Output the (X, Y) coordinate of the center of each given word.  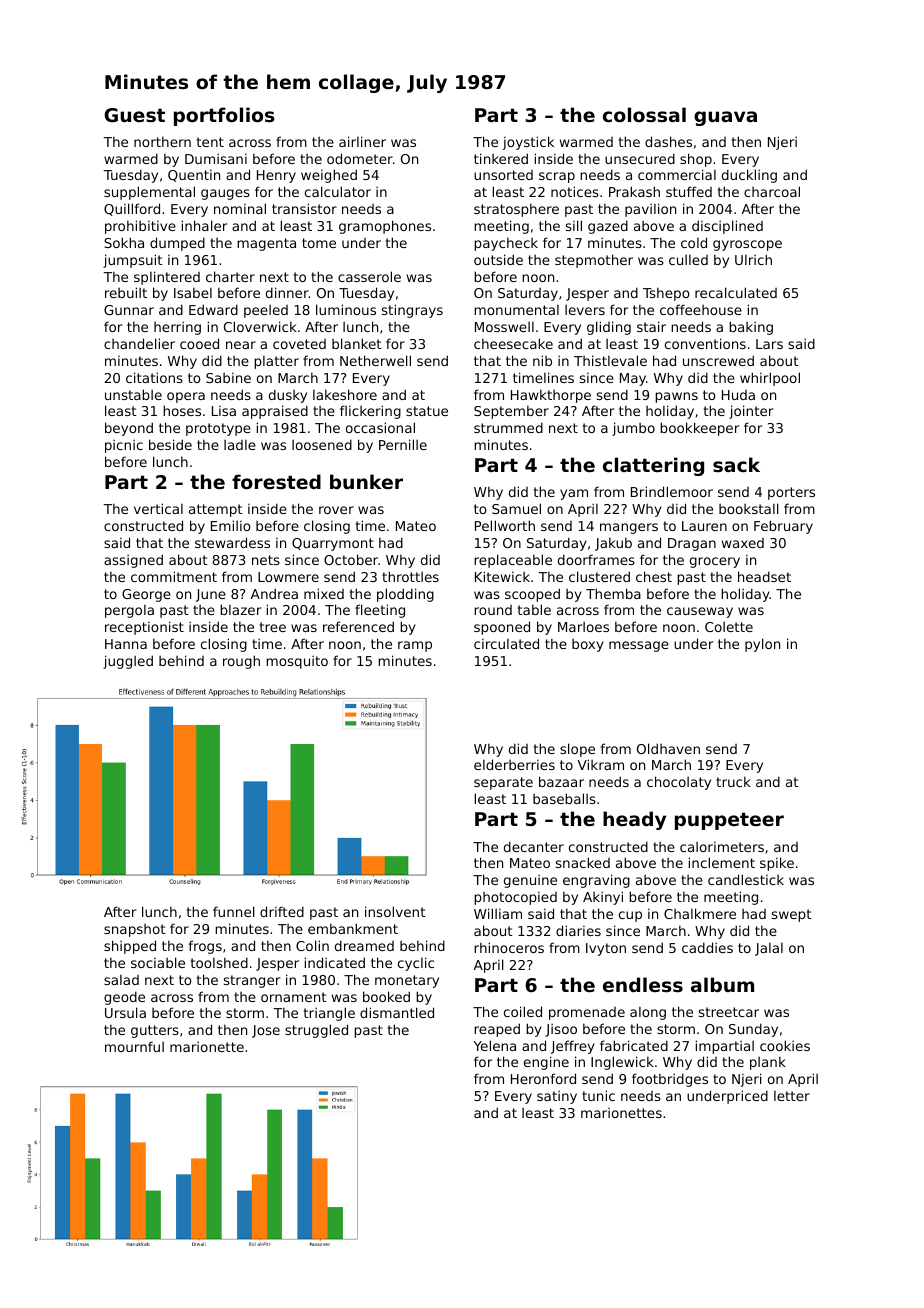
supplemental (149, 193)
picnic (124, 446)
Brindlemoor (672, 491)
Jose (266, 1031)
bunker (366, 481)
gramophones (385, 227)
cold (694, 242)
